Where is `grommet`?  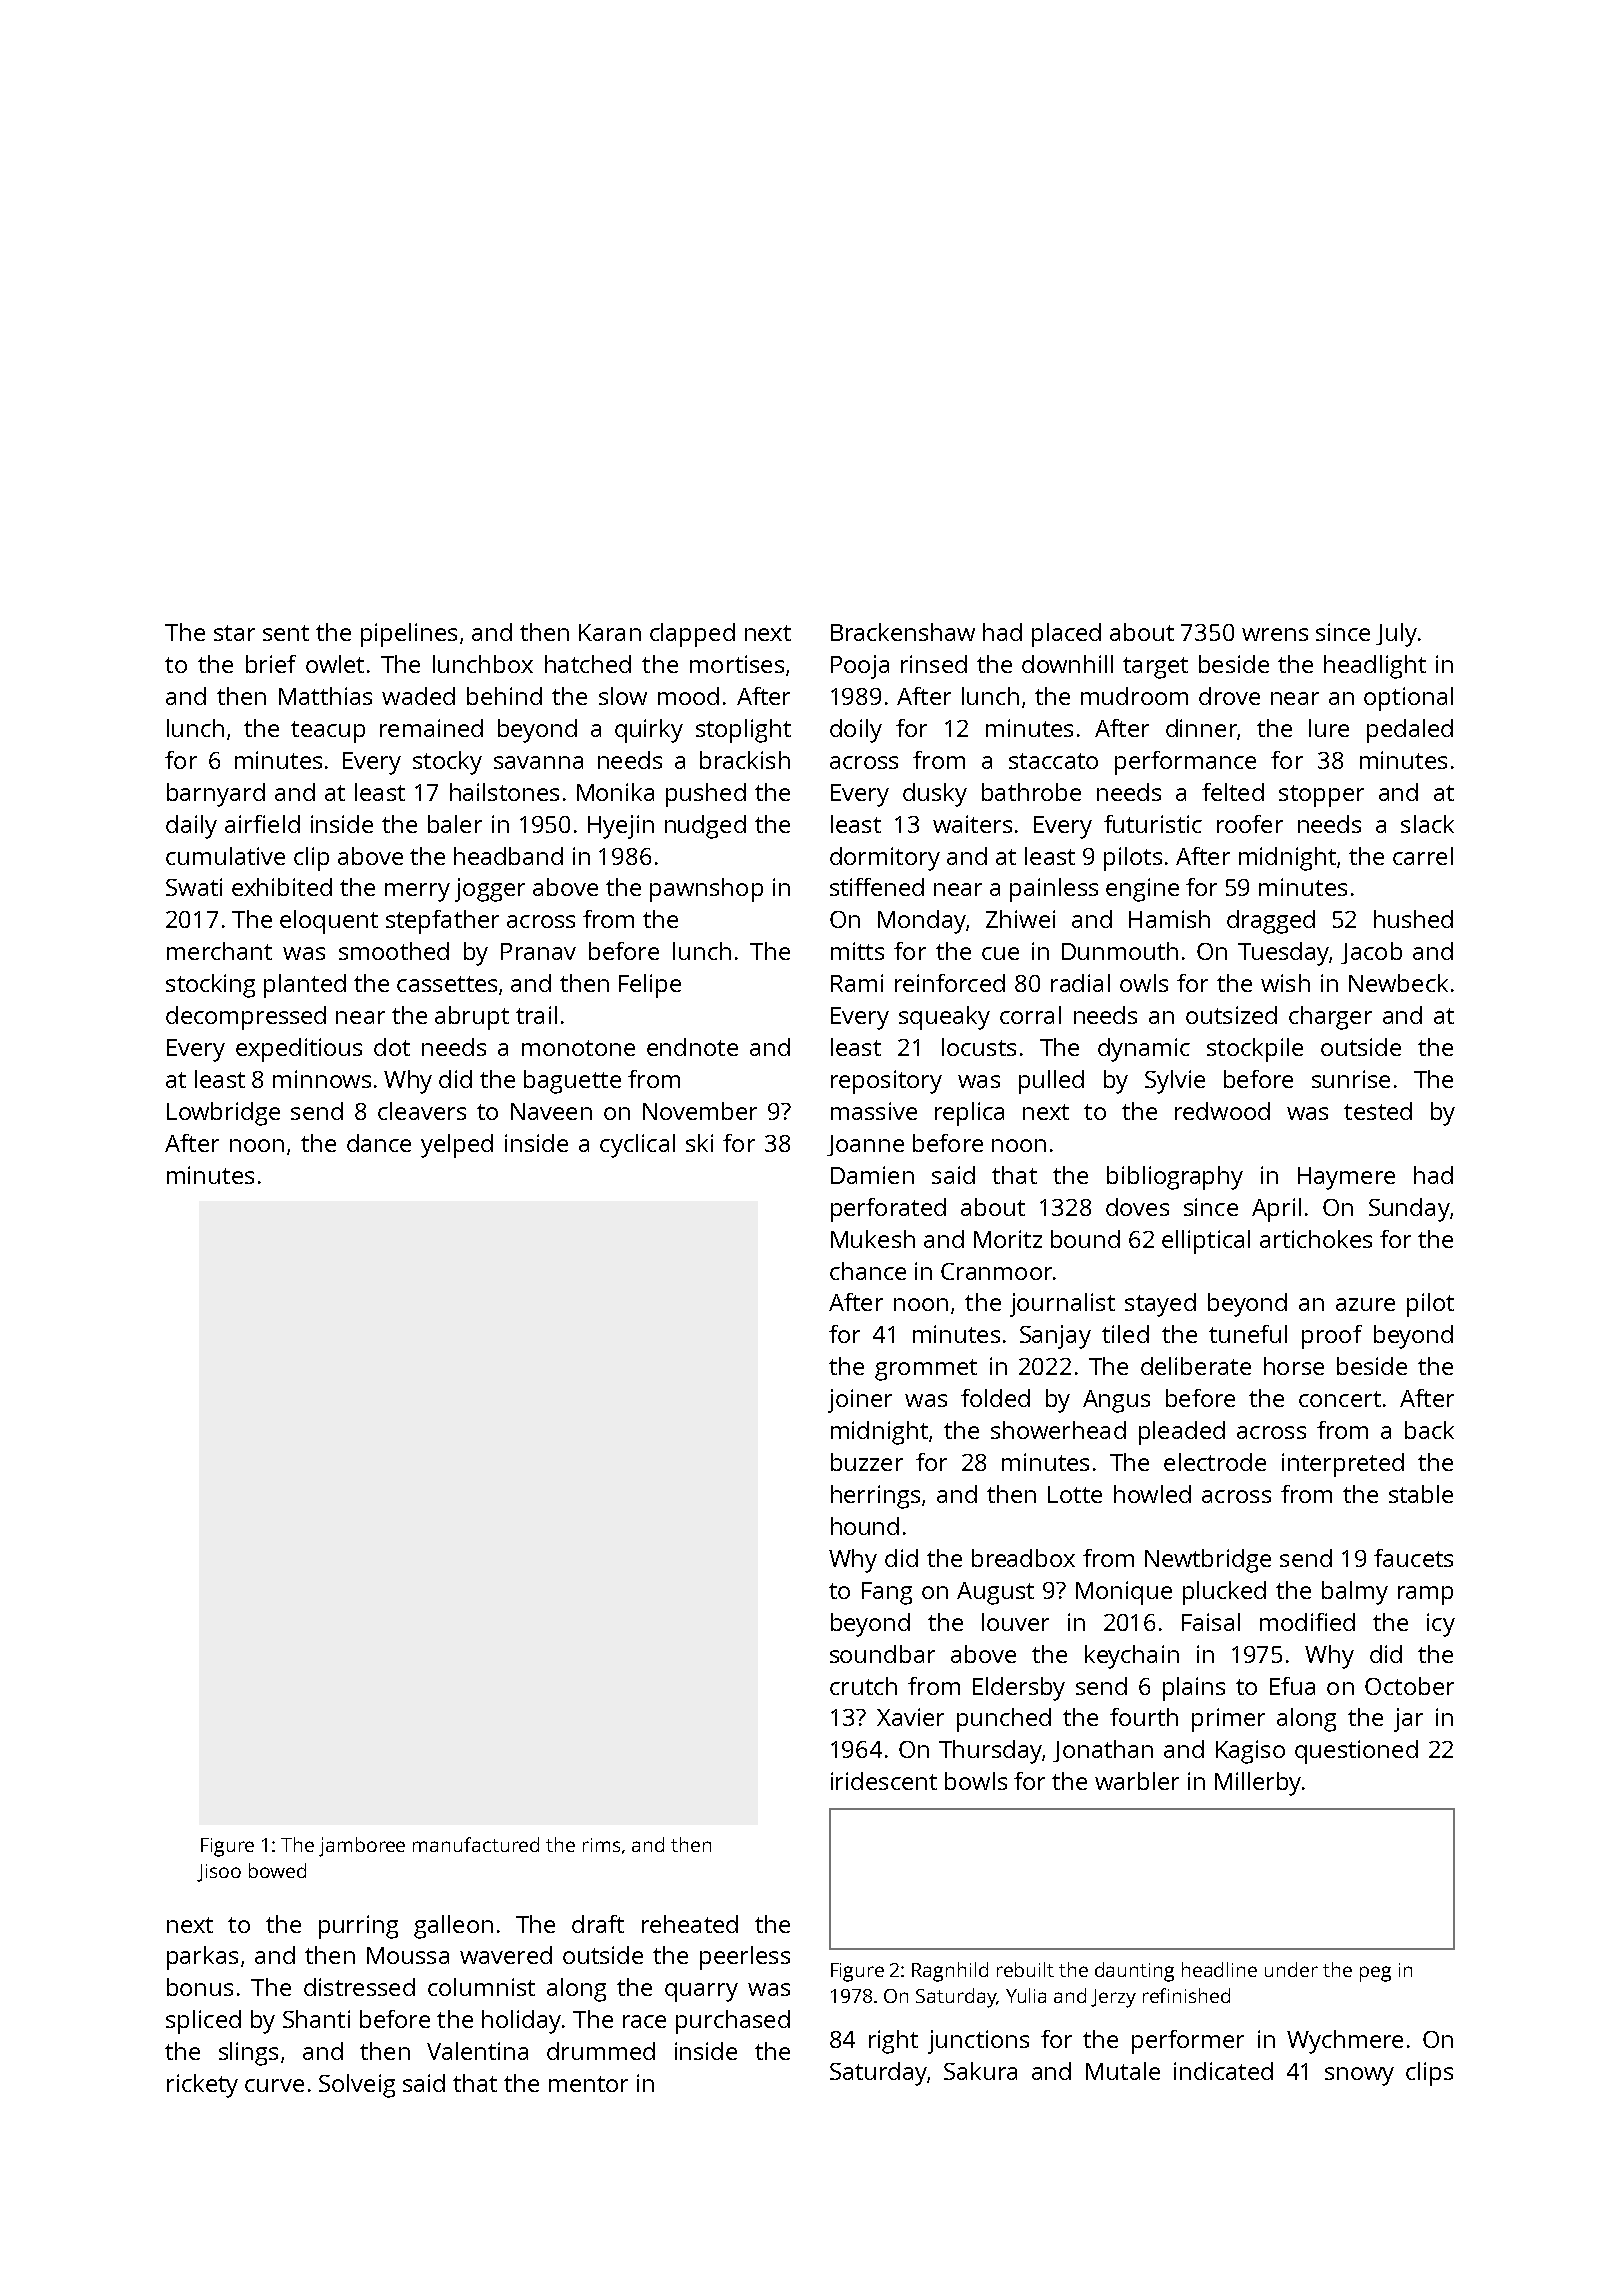 grommet is located at coordinates (926, 1370).
